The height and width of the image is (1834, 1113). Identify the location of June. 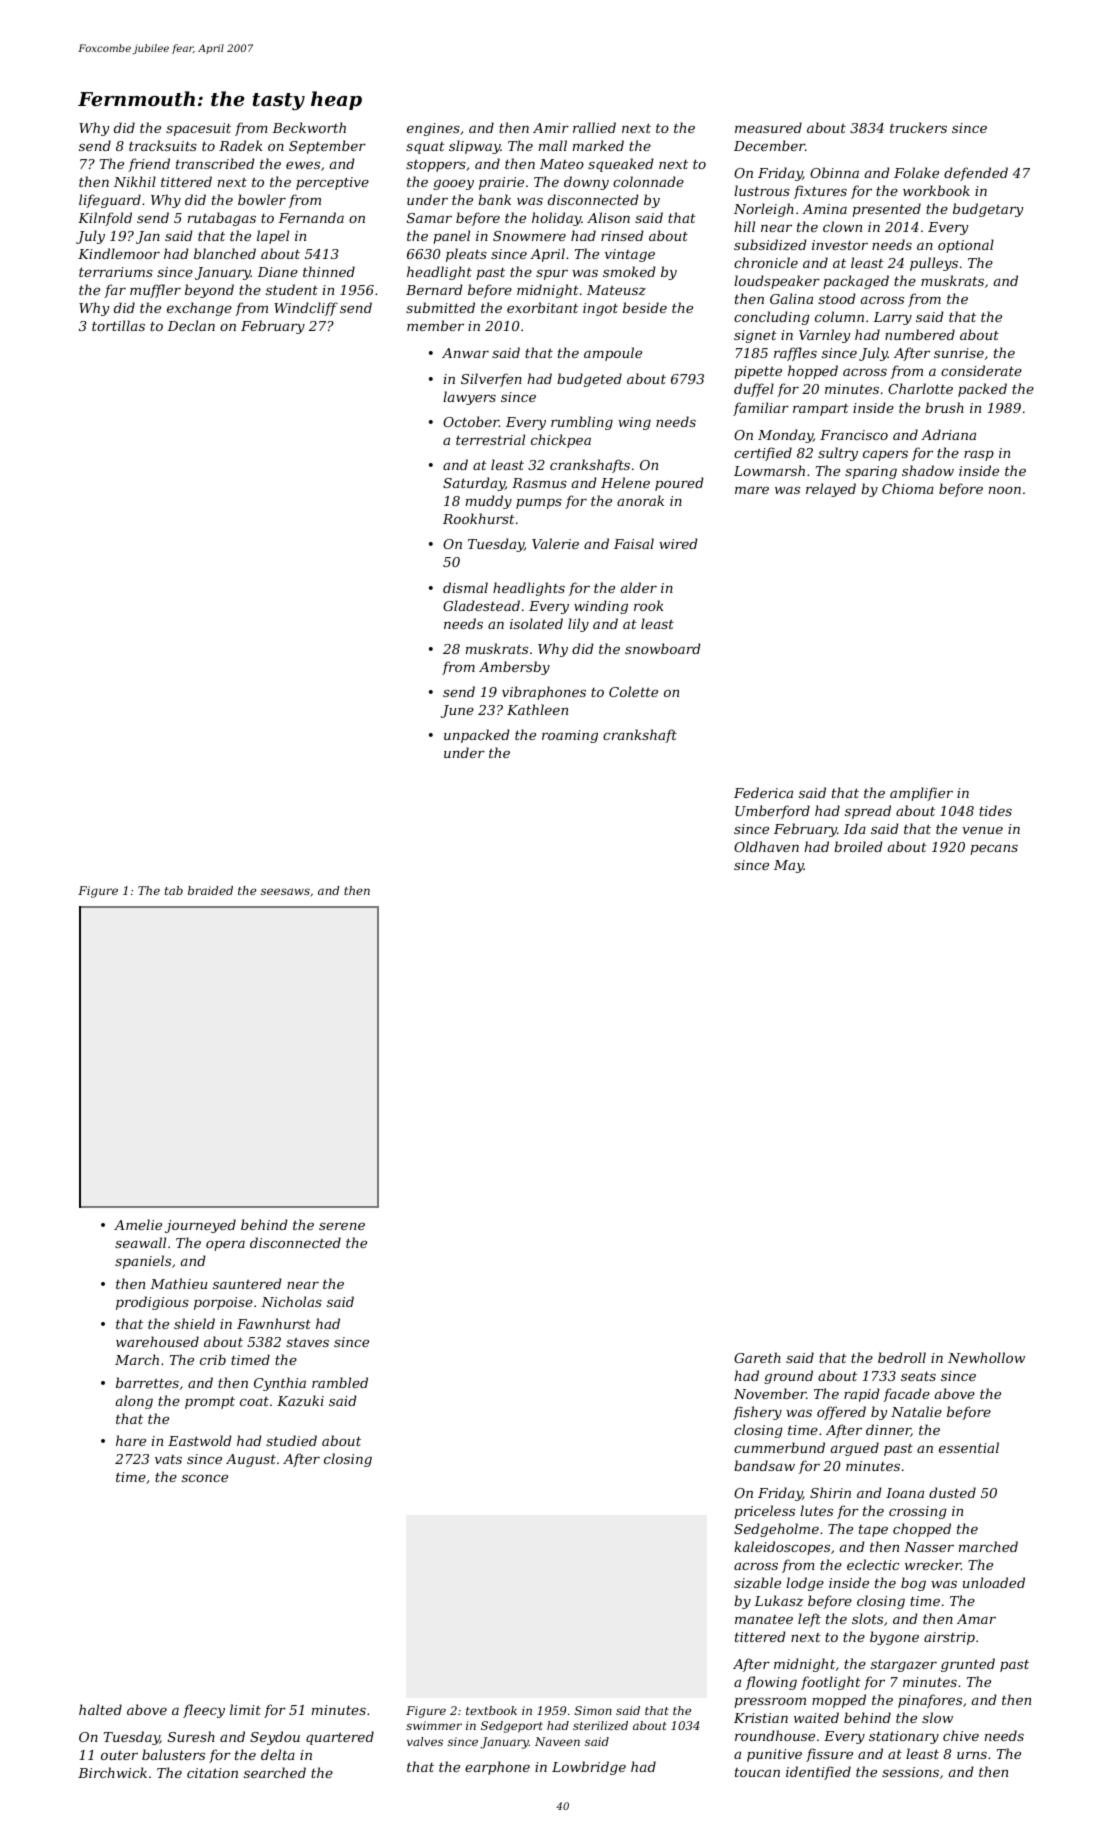
(457, 711).
